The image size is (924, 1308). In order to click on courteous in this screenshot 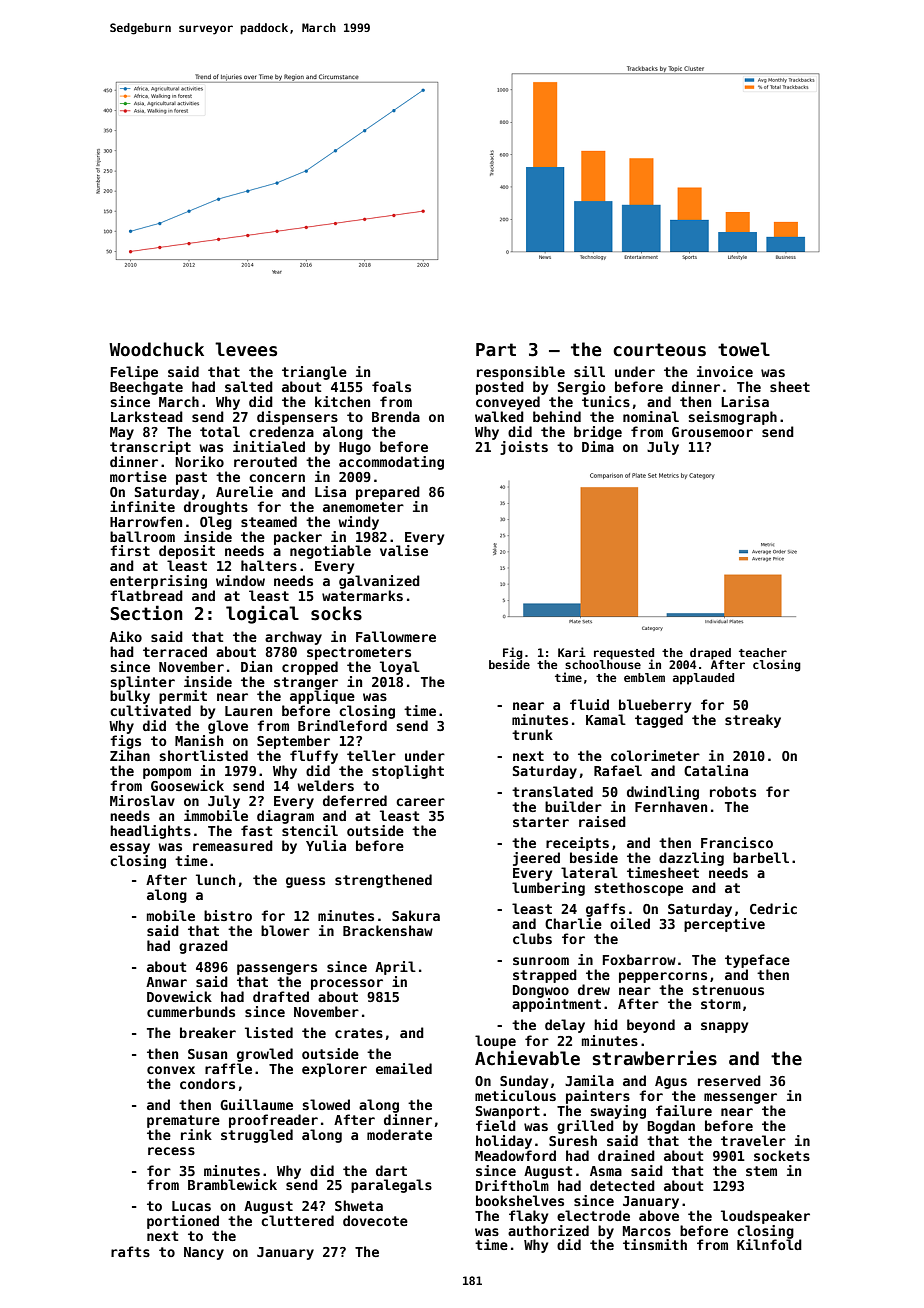, I will do `click(659, 350)`.
